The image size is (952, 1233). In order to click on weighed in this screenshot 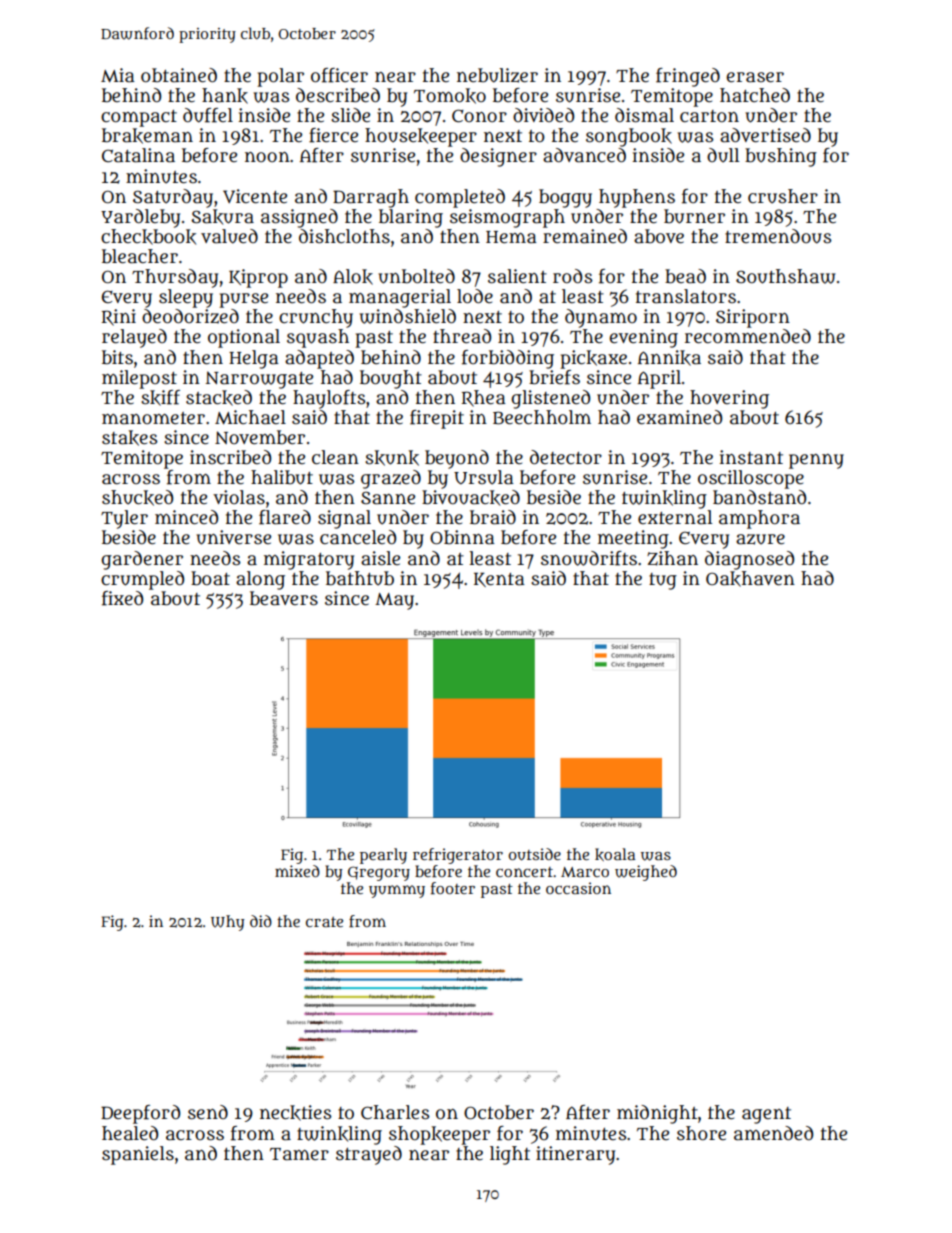, I will do `click(646, 873)`.
